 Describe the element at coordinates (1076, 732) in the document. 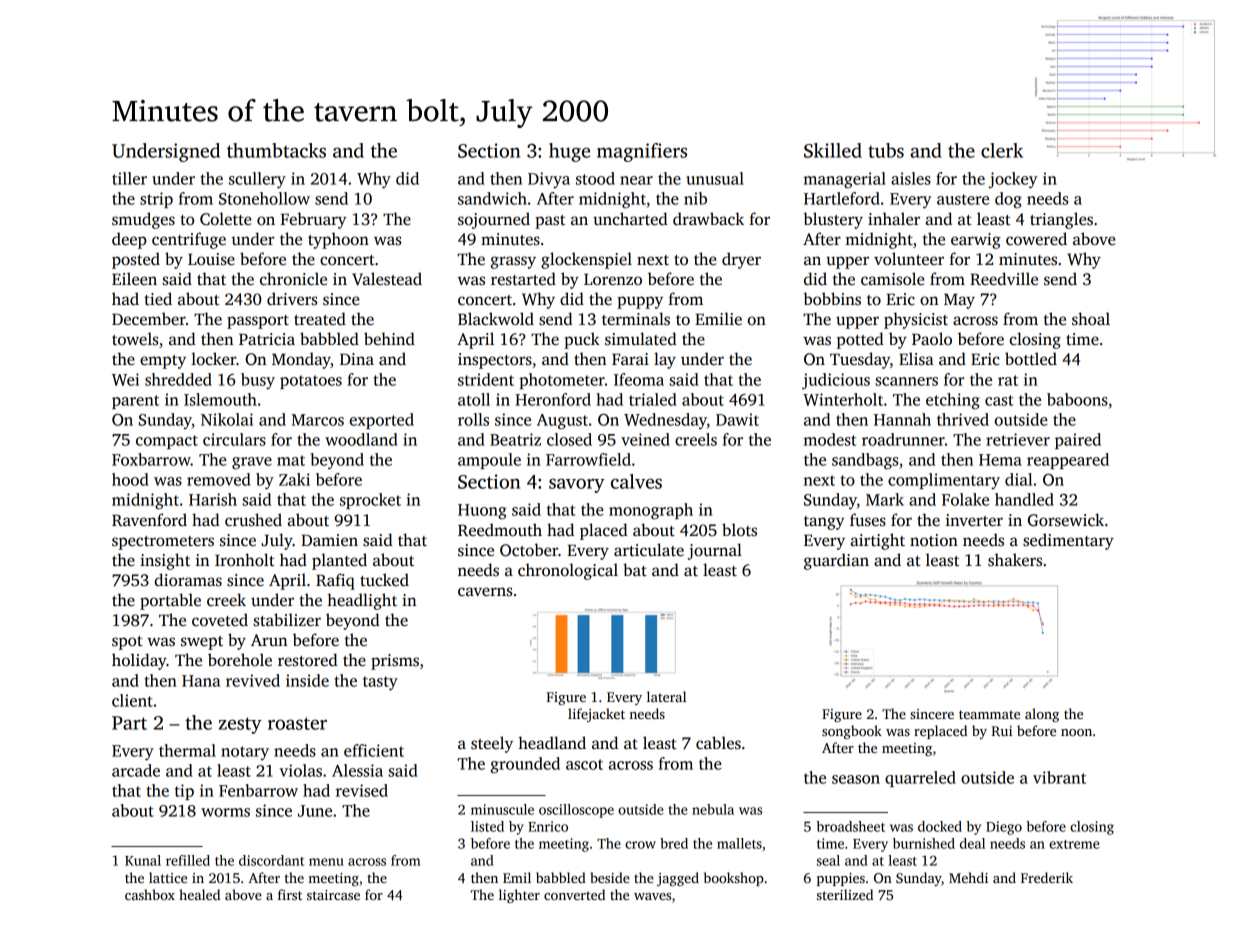

I see `noon` at that location.
